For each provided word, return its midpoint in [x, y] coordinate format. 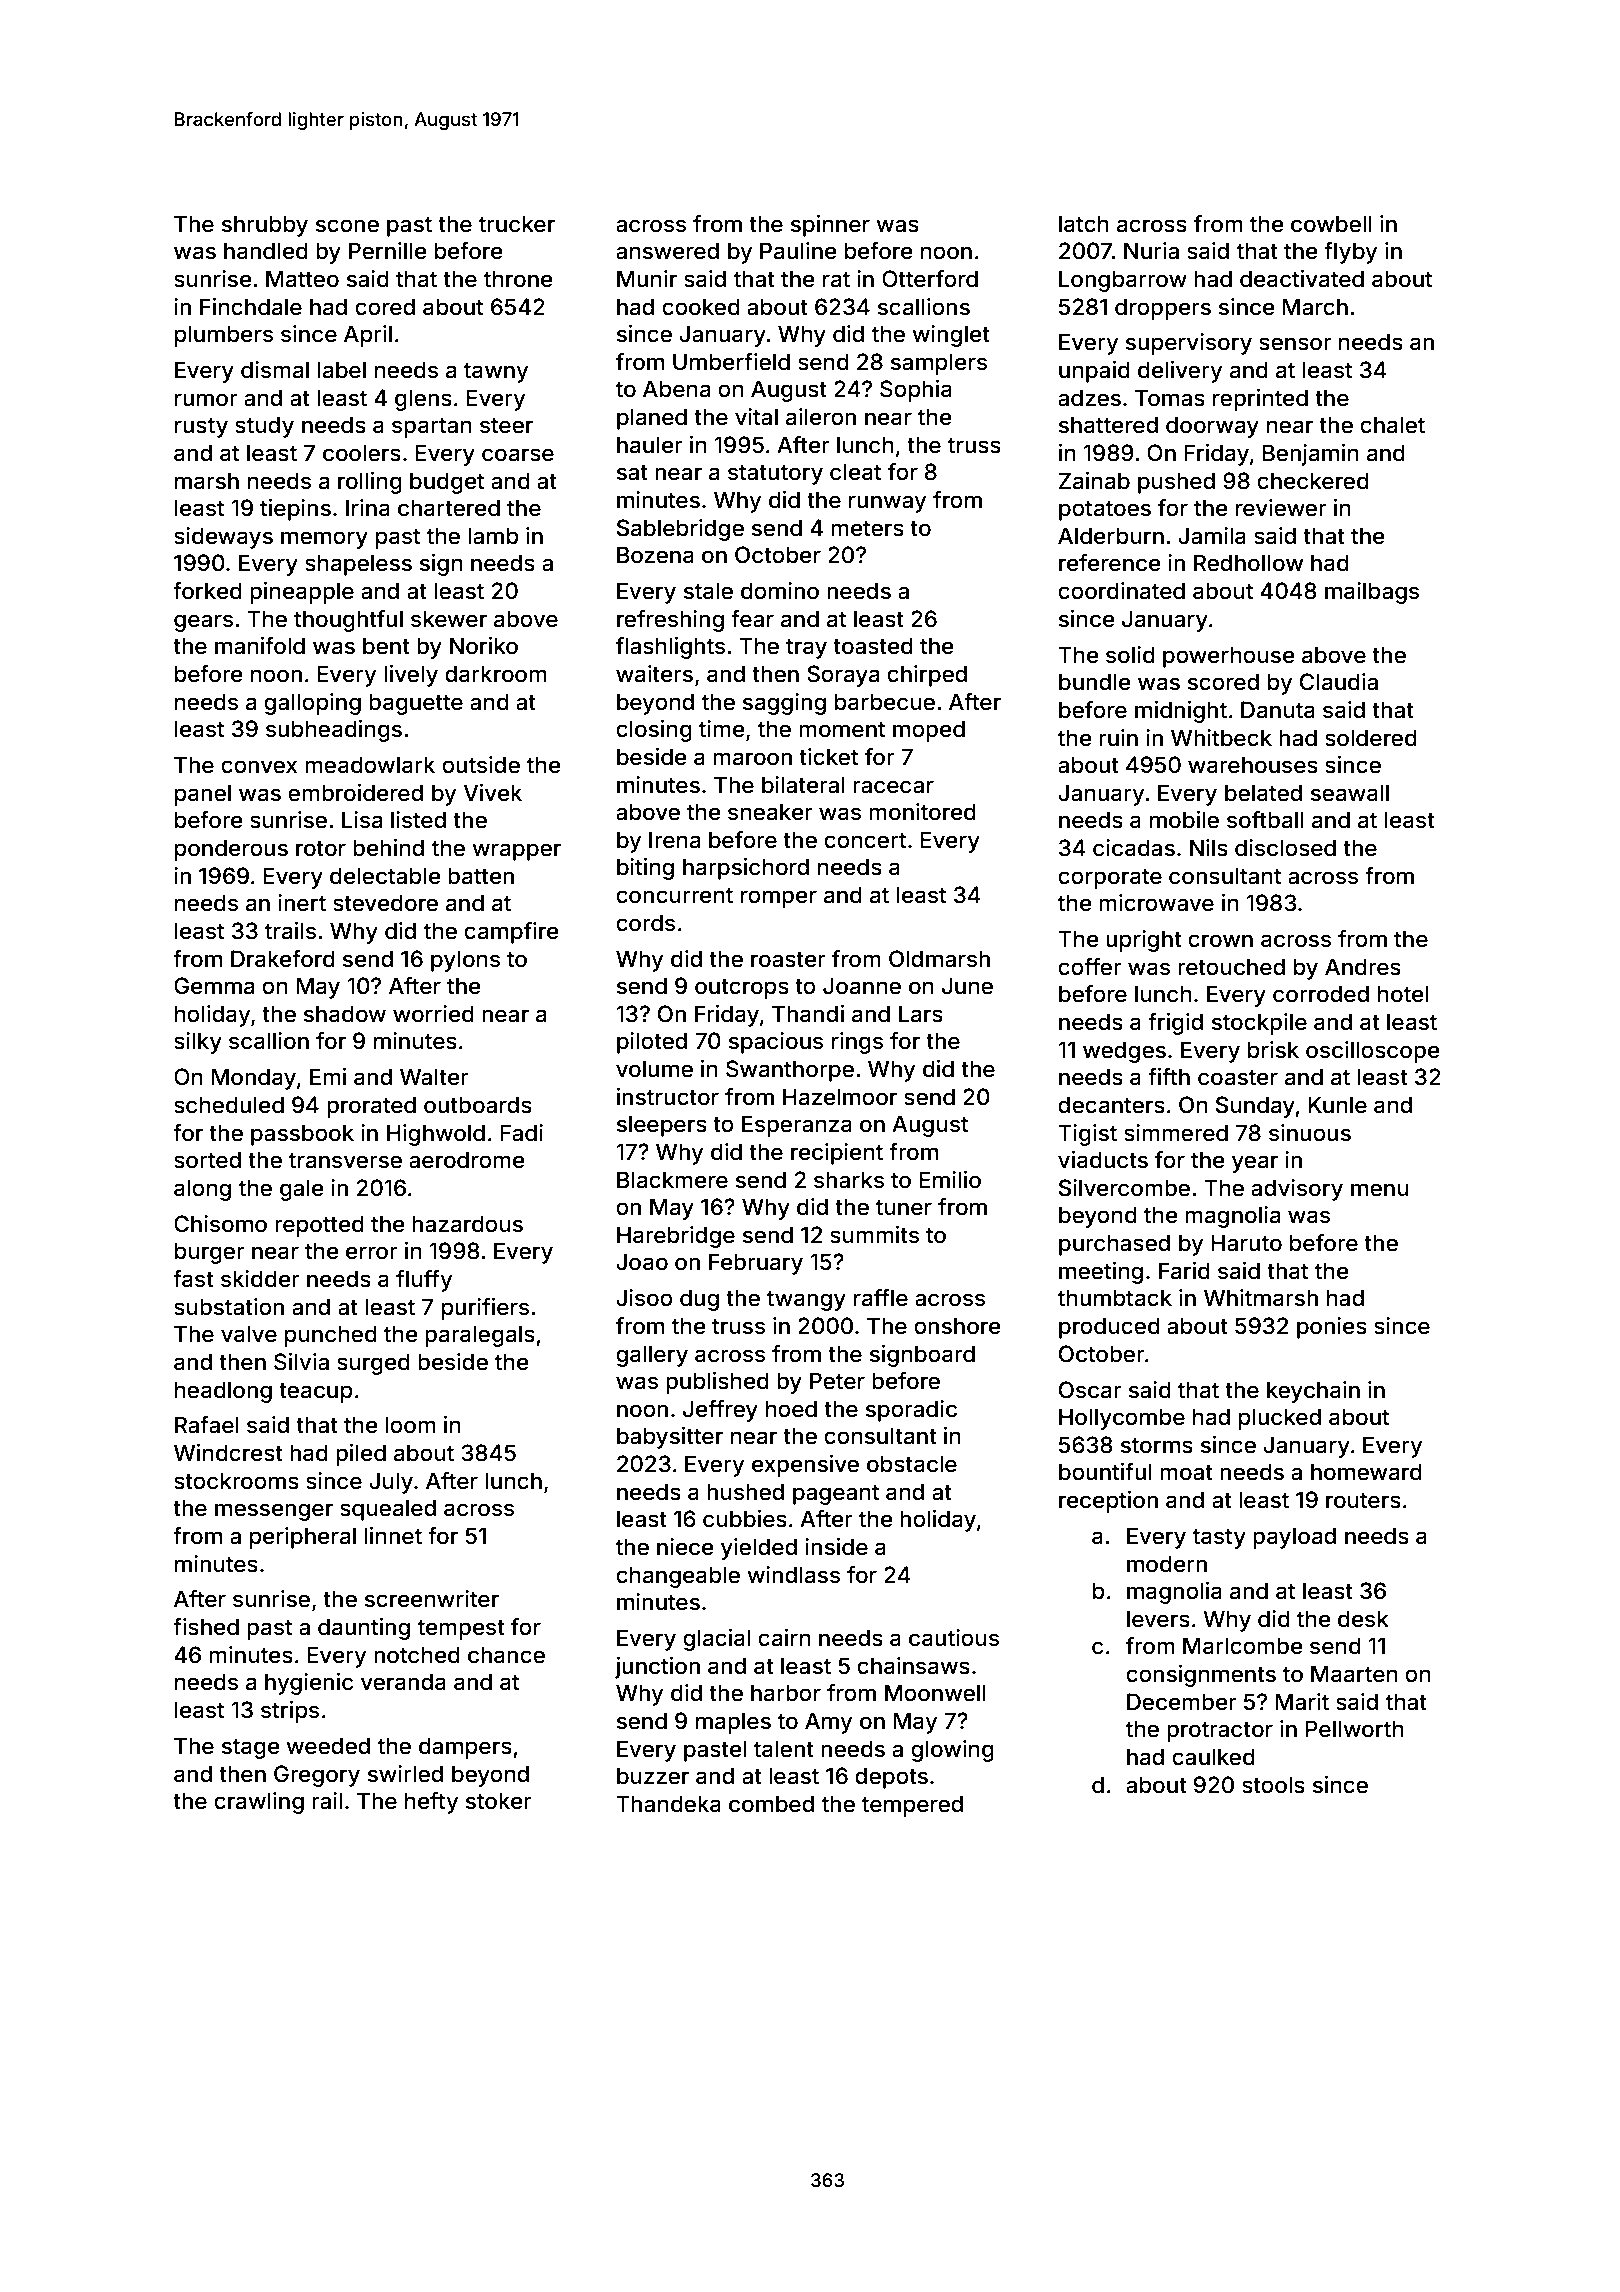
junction [657, 1668]
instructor [668, 1097]
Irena [674, 840]
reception [1108, 1502]
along [202, 1190]
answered [667, 251]
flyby [1350, 253]
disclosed [1285, 848]
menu [1380, 1190]
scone [347, 226]
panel [203, 795]
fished [206, 1627]
